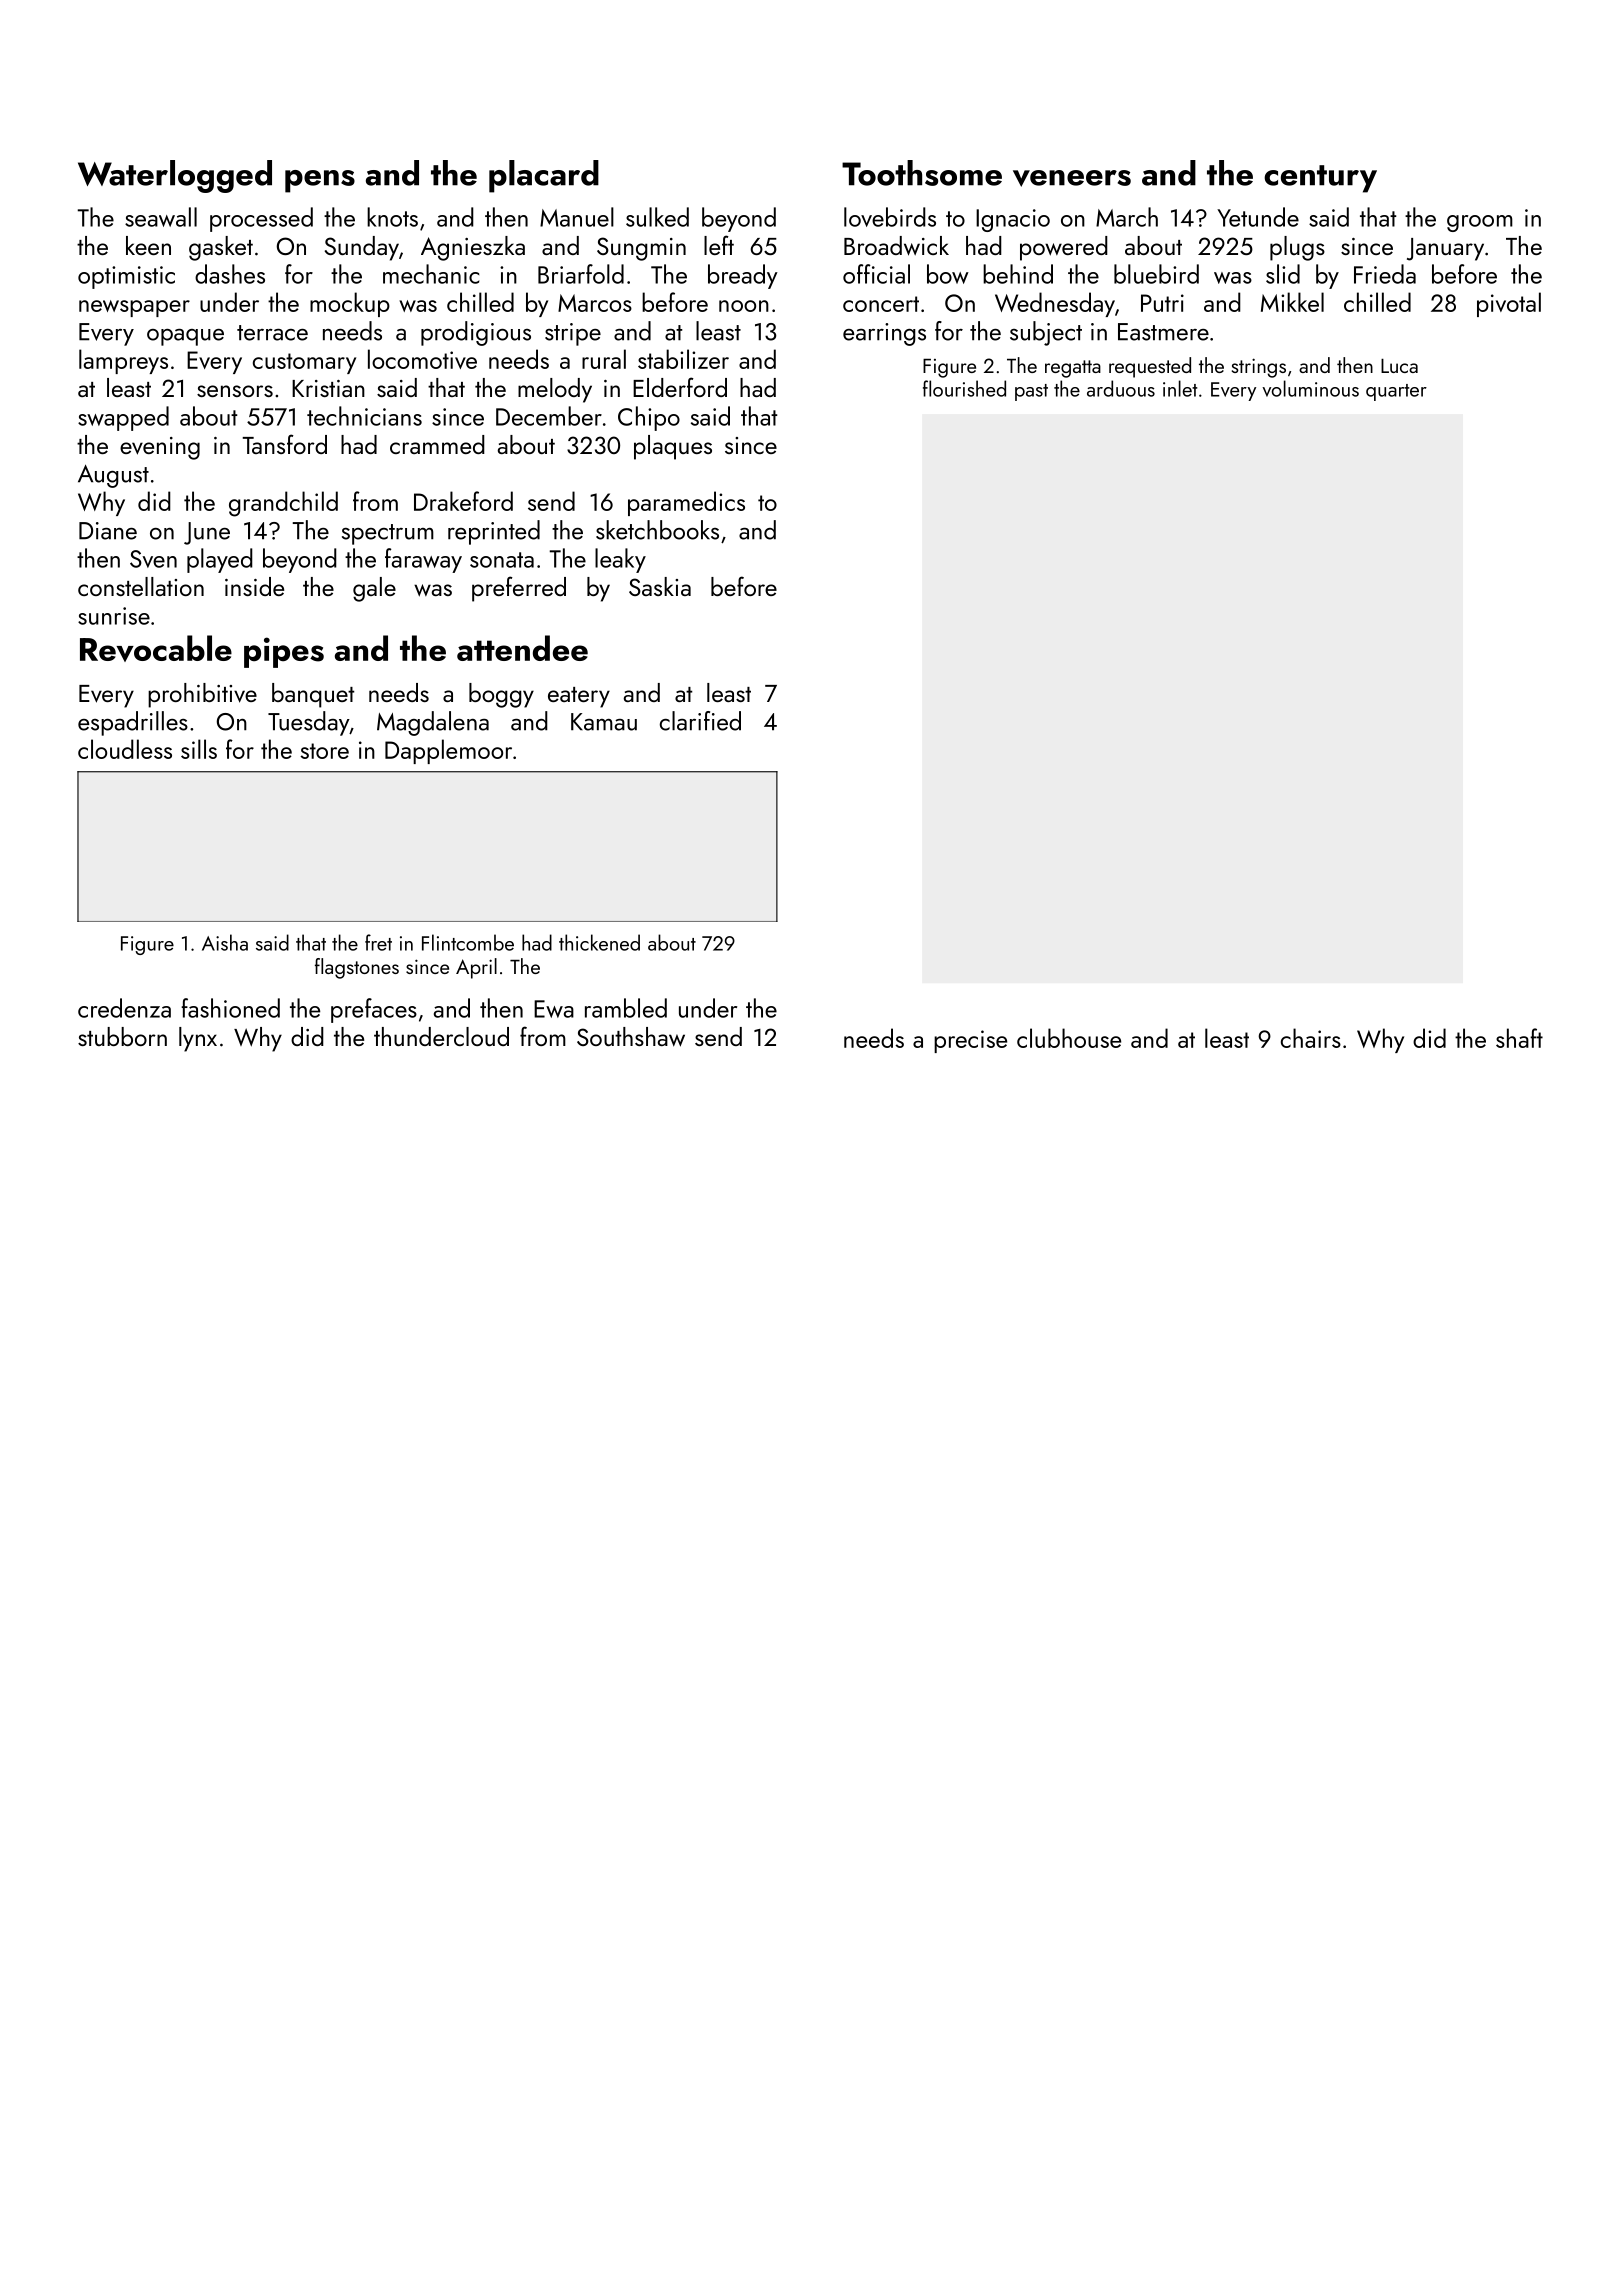 This page has height=2292, width=1620. Describe the element at coordinates (922, 173) in the page. I see `Toothsome` at that location.
